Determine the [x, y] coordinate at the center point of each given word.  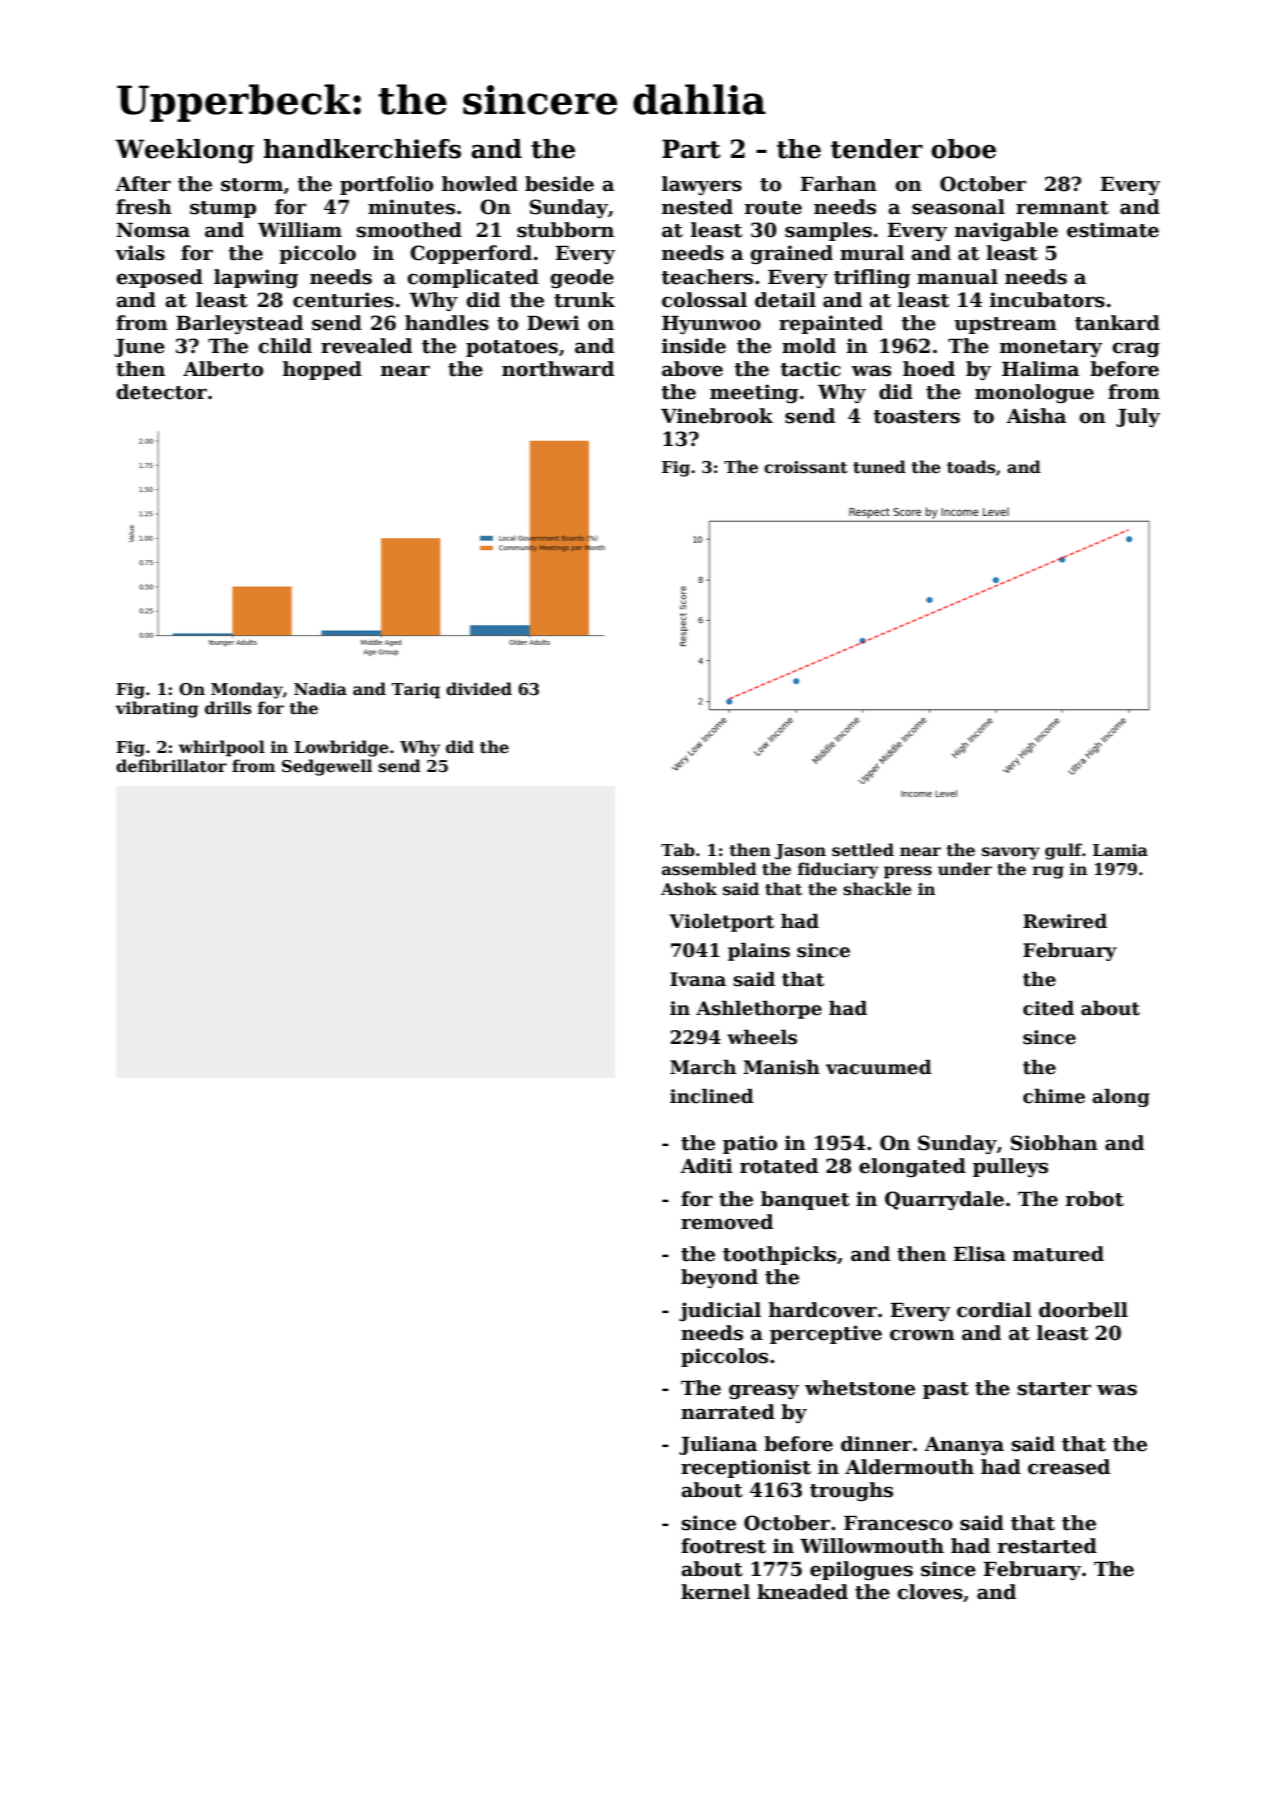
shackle [877, 889]
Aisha [1036, 416]
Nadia [320, 688]
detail [785, 300]
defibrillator [171, 766]
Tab [678, 849]
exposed [159, 278]
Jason [800, 852]
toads [971, 467]
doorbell [1083, 1310]
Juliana [718, 1445]
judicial [720, 1311]
